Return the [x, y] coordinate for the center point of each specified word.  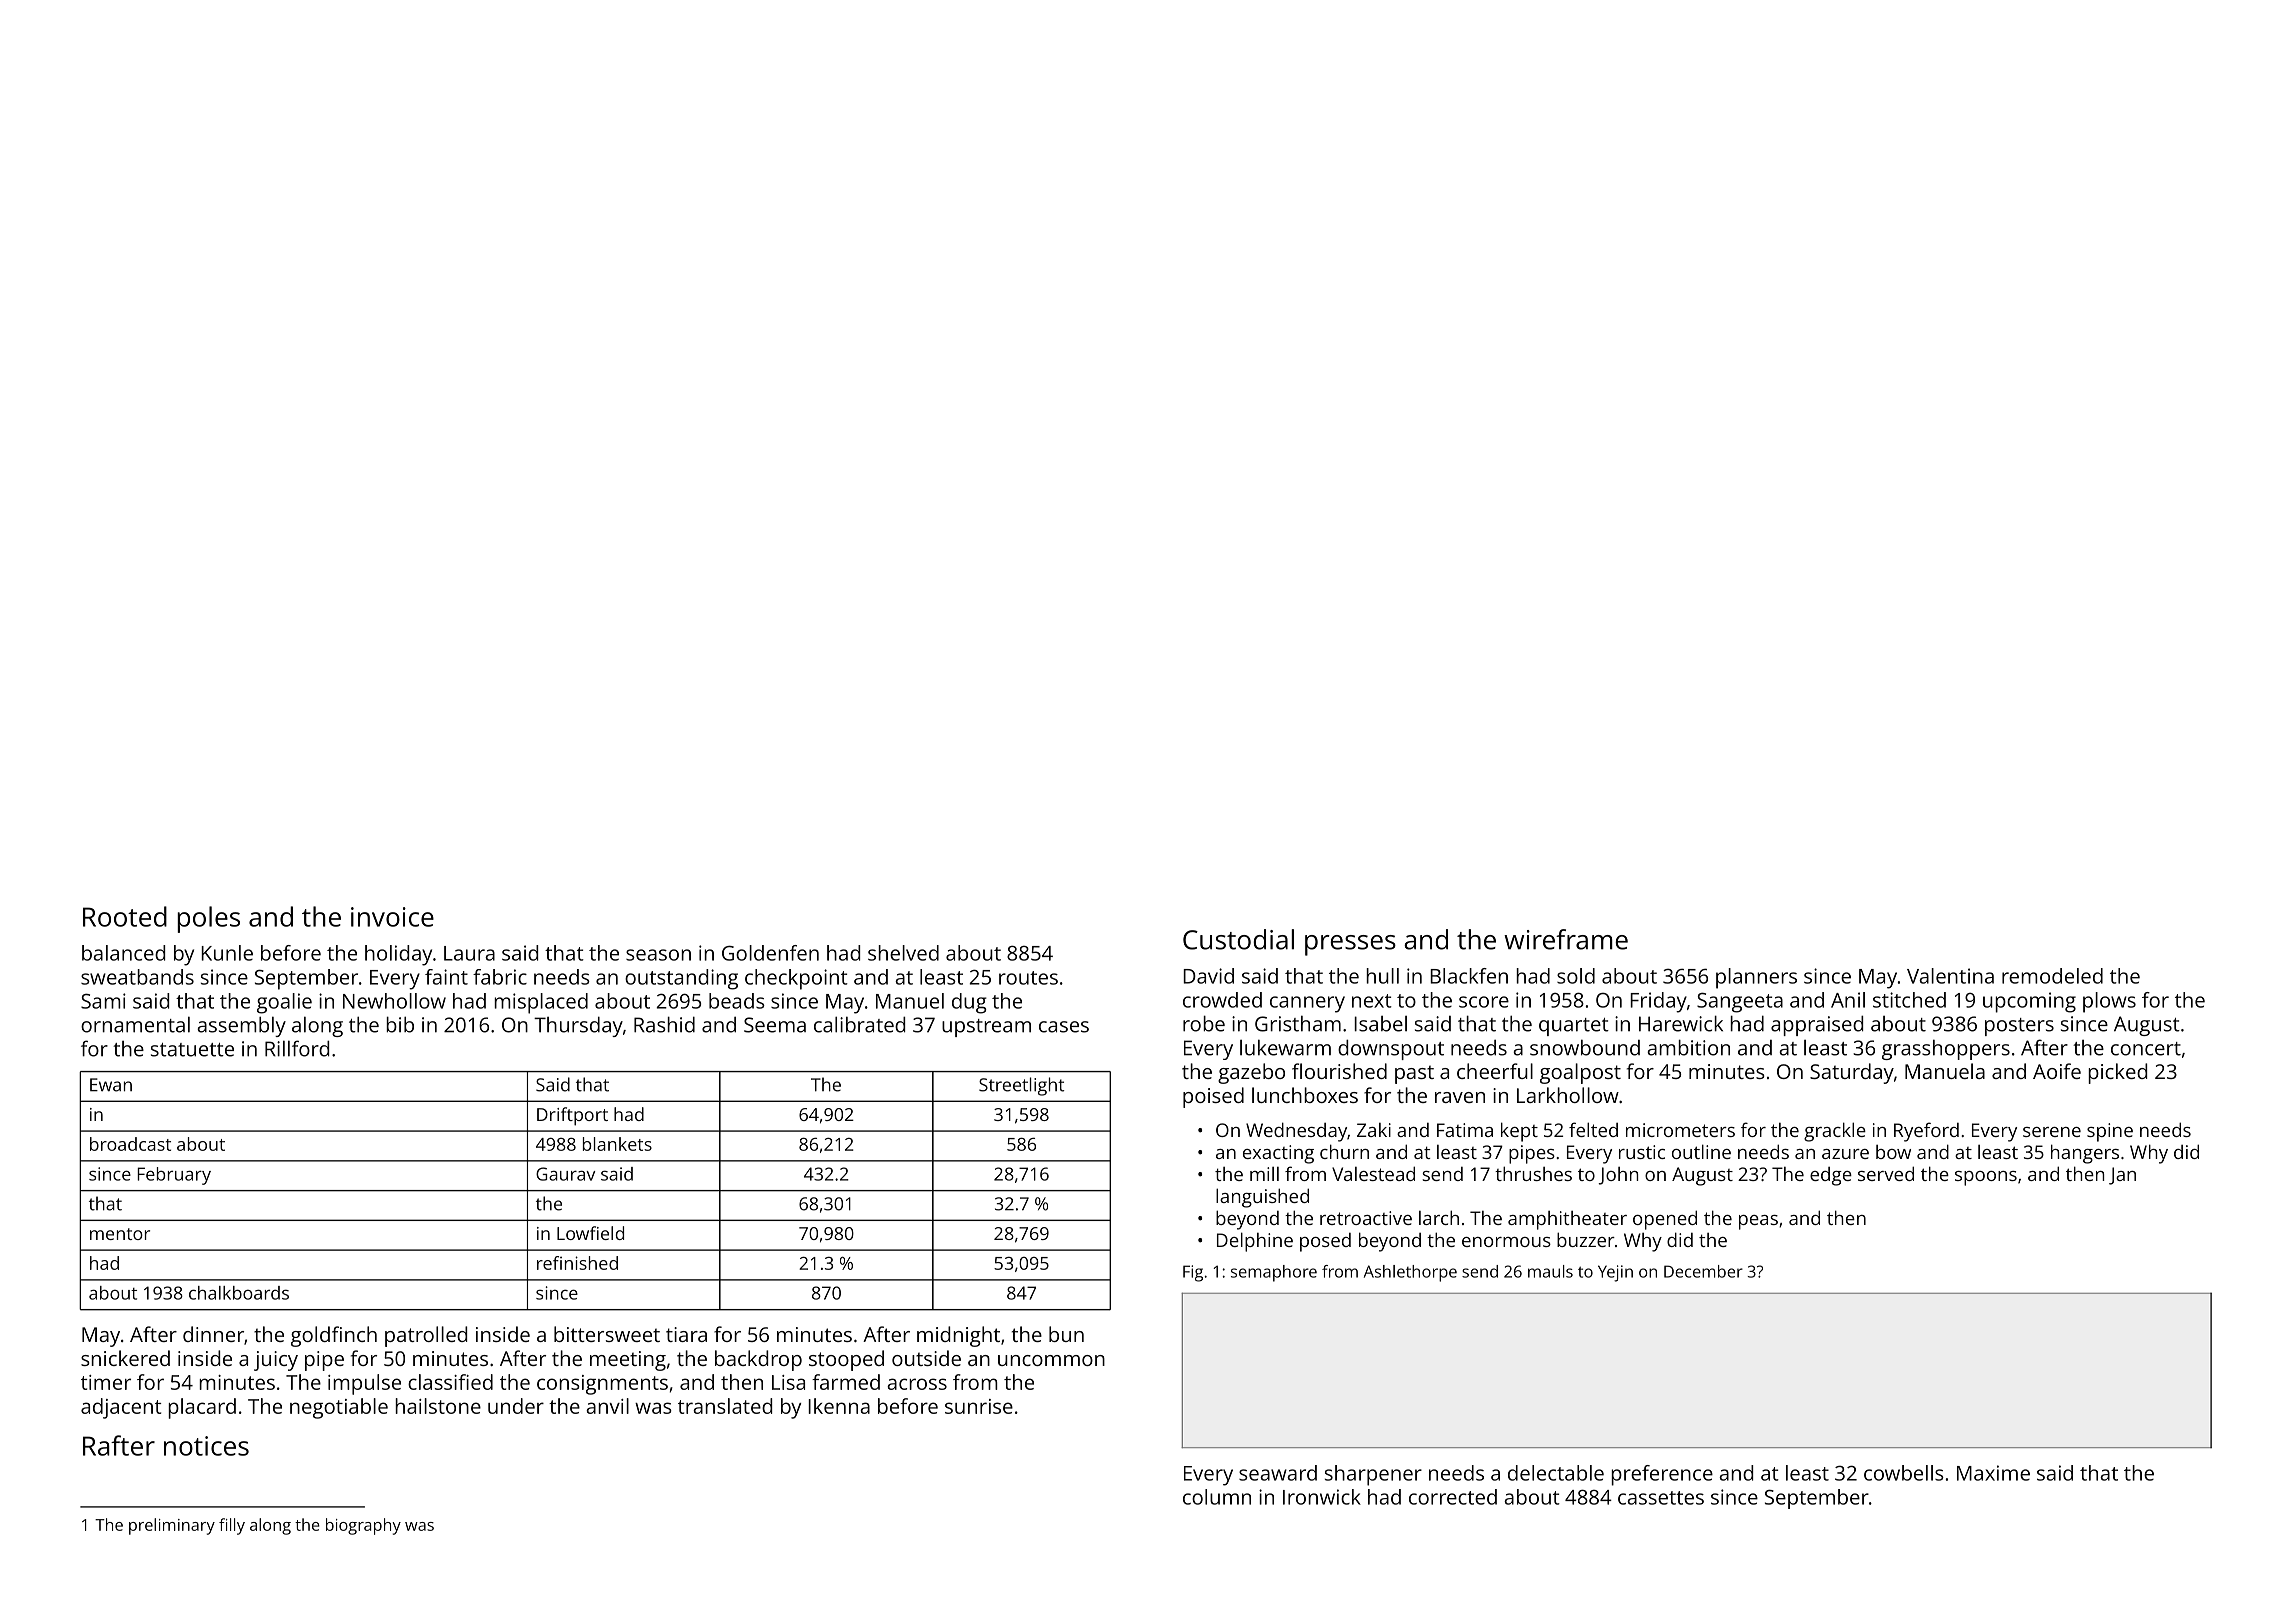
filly [232, 1526]
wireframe [1566, 939]
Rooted [125, 916]
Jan [2122, 1176]
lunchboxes [1305, 1095]
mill [1264, 1174]
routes [1028, 978]
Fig [1193, 1273]
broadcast [130, 1144]
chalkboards [239, 1293]
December [1703, 1271]
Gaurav [565, 1174]
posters [2019, 1027]
